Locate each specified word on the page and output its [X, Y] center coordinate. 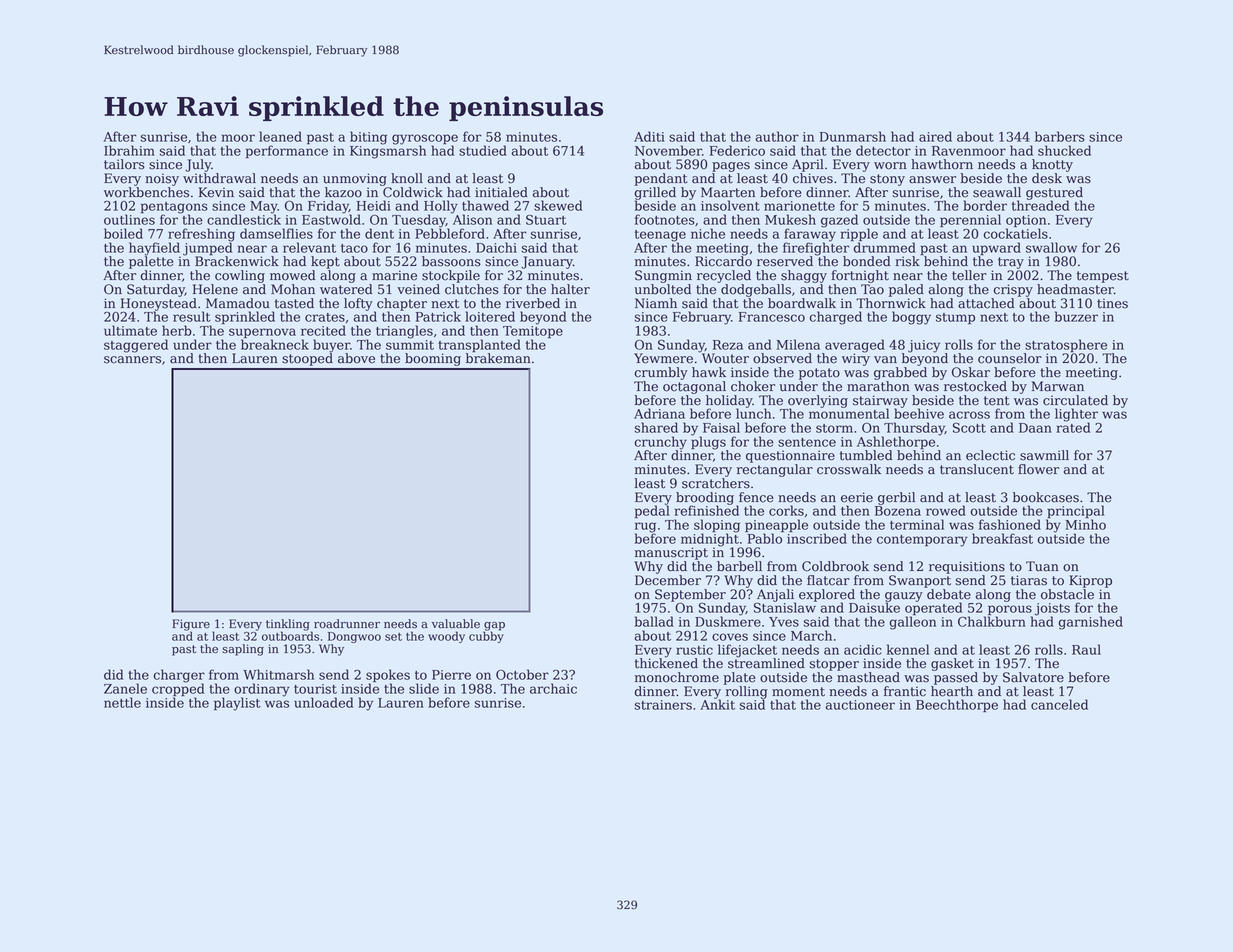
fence [756, 497]
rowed [946, 510]
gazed [839, 221]
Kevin [216, 192]
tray [1011, 263]
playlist [237, 704]
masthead [868, 677]
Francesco [771, 317]
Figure [191, 625]
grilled [655, 193]
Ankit [717, 704]
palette [151, 262]
